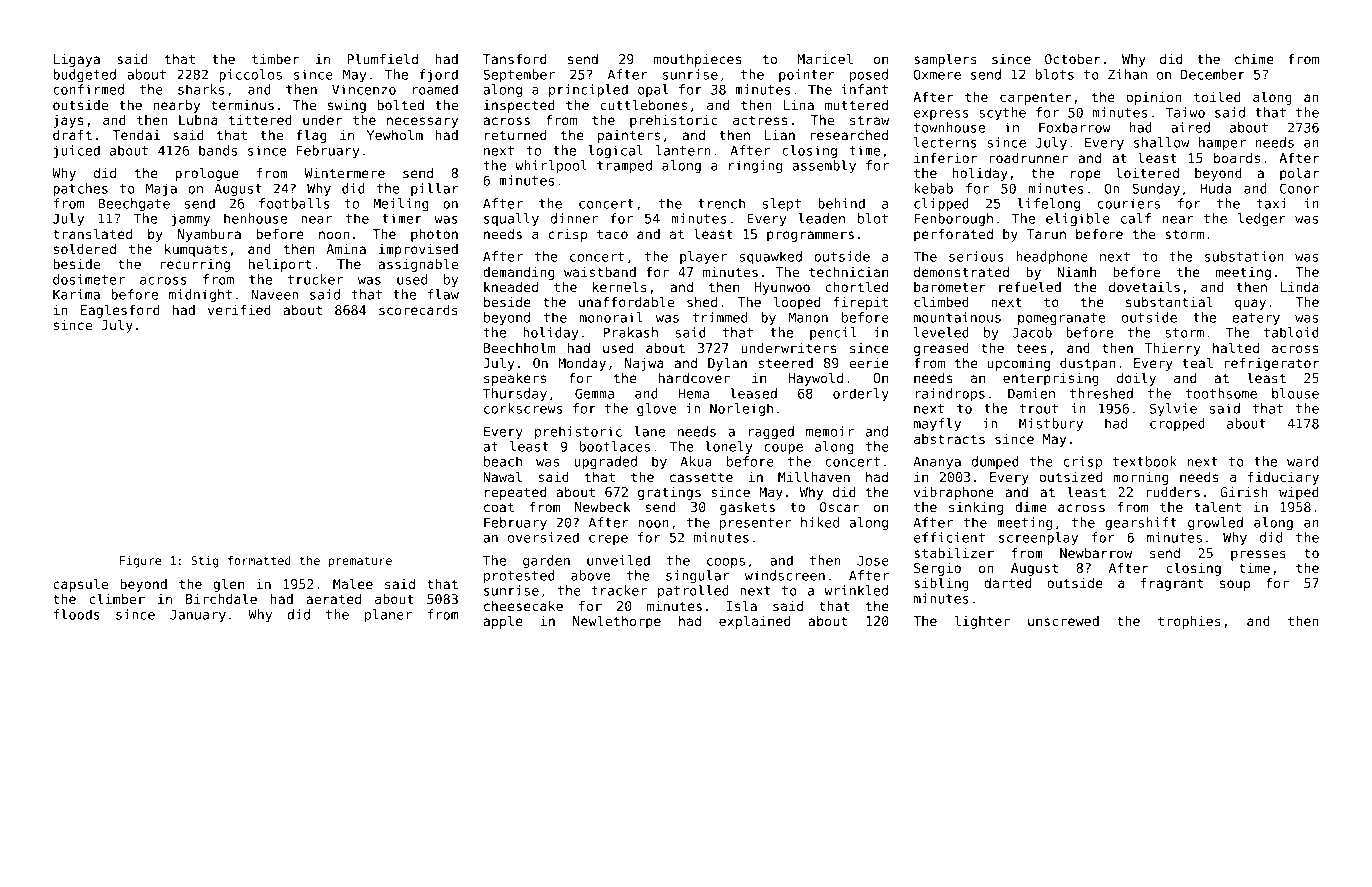 The height and width of the screenshot is (887, 1372). Describe the element at coordinates (136, 135) in the screenshot. I see `Tendai` at that location.
